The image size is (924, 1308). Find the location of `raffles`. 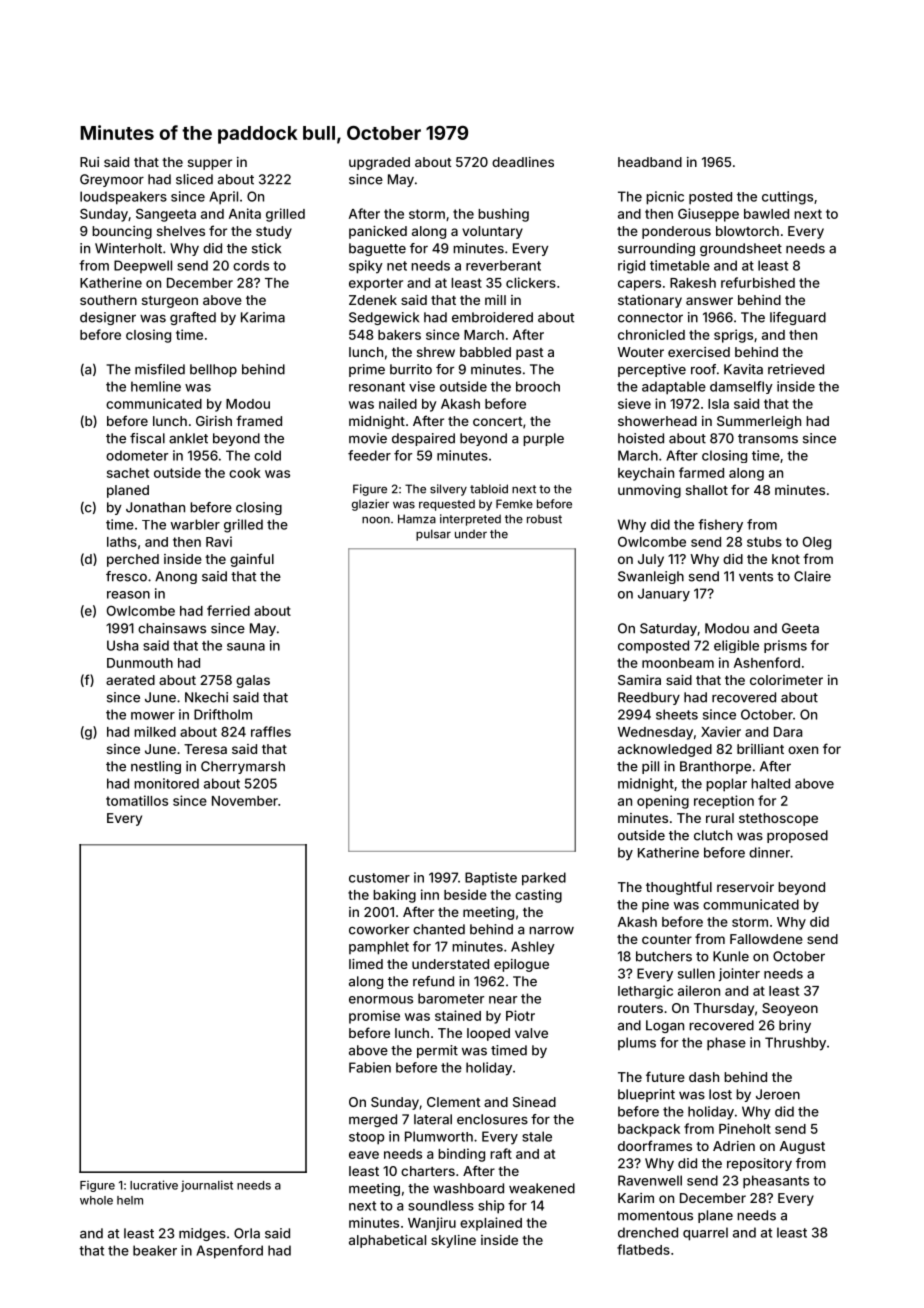

raffles is located at coordinates (271, 731).
